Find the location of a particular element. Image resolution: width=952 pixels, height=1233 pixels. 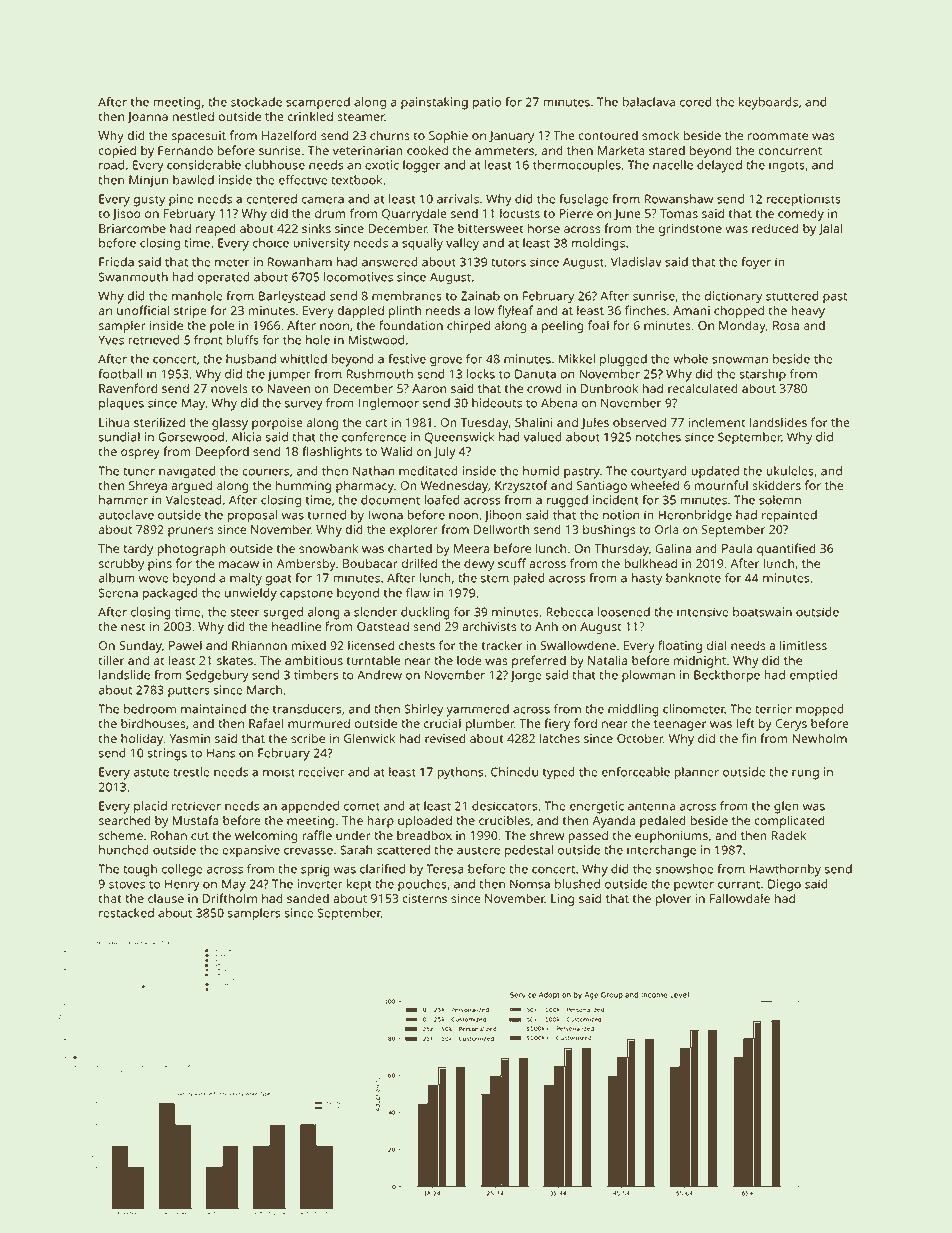

restacked is located at coordinates (126, 913).
